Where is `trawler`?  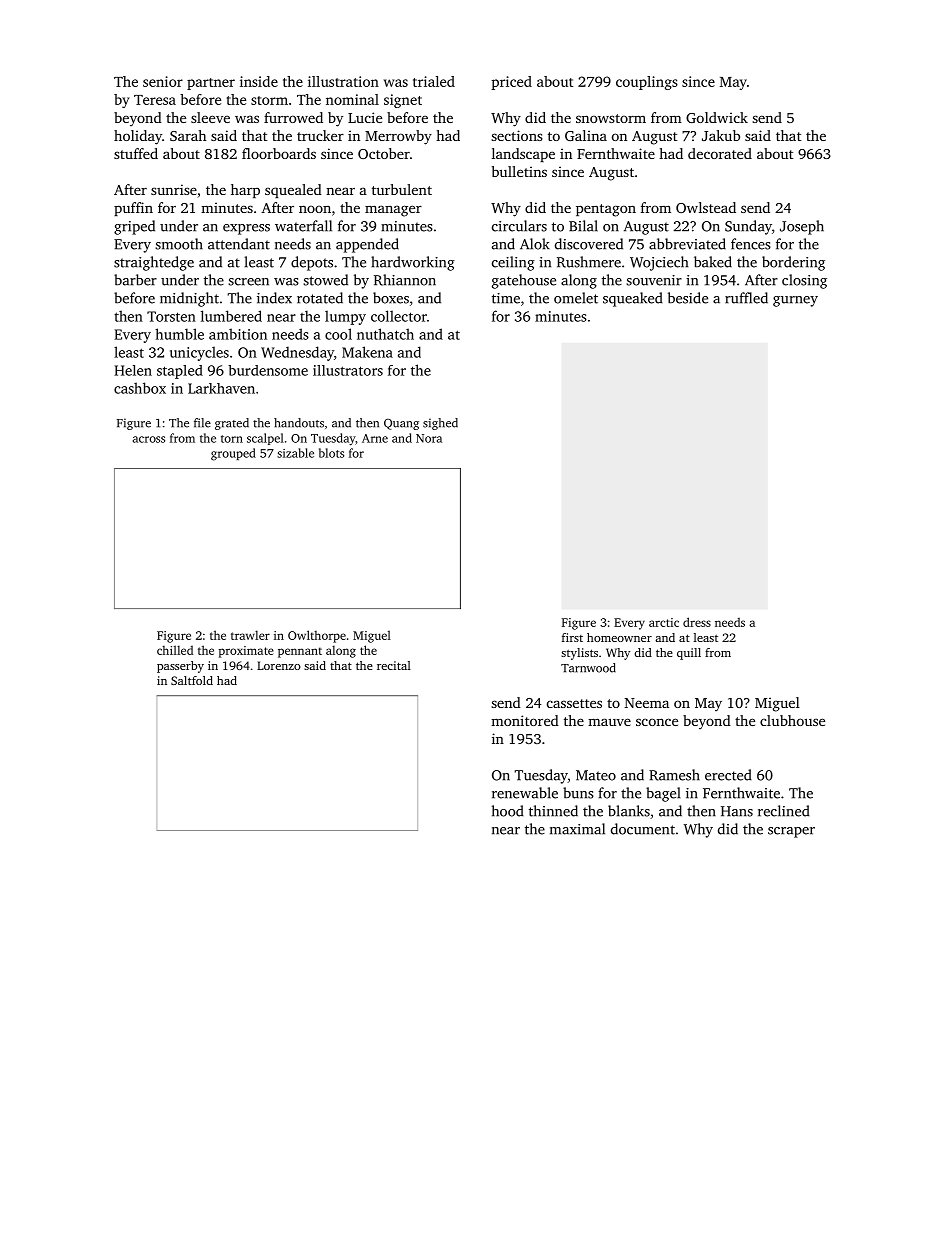
trawler is located at coordinates (250, 635).
